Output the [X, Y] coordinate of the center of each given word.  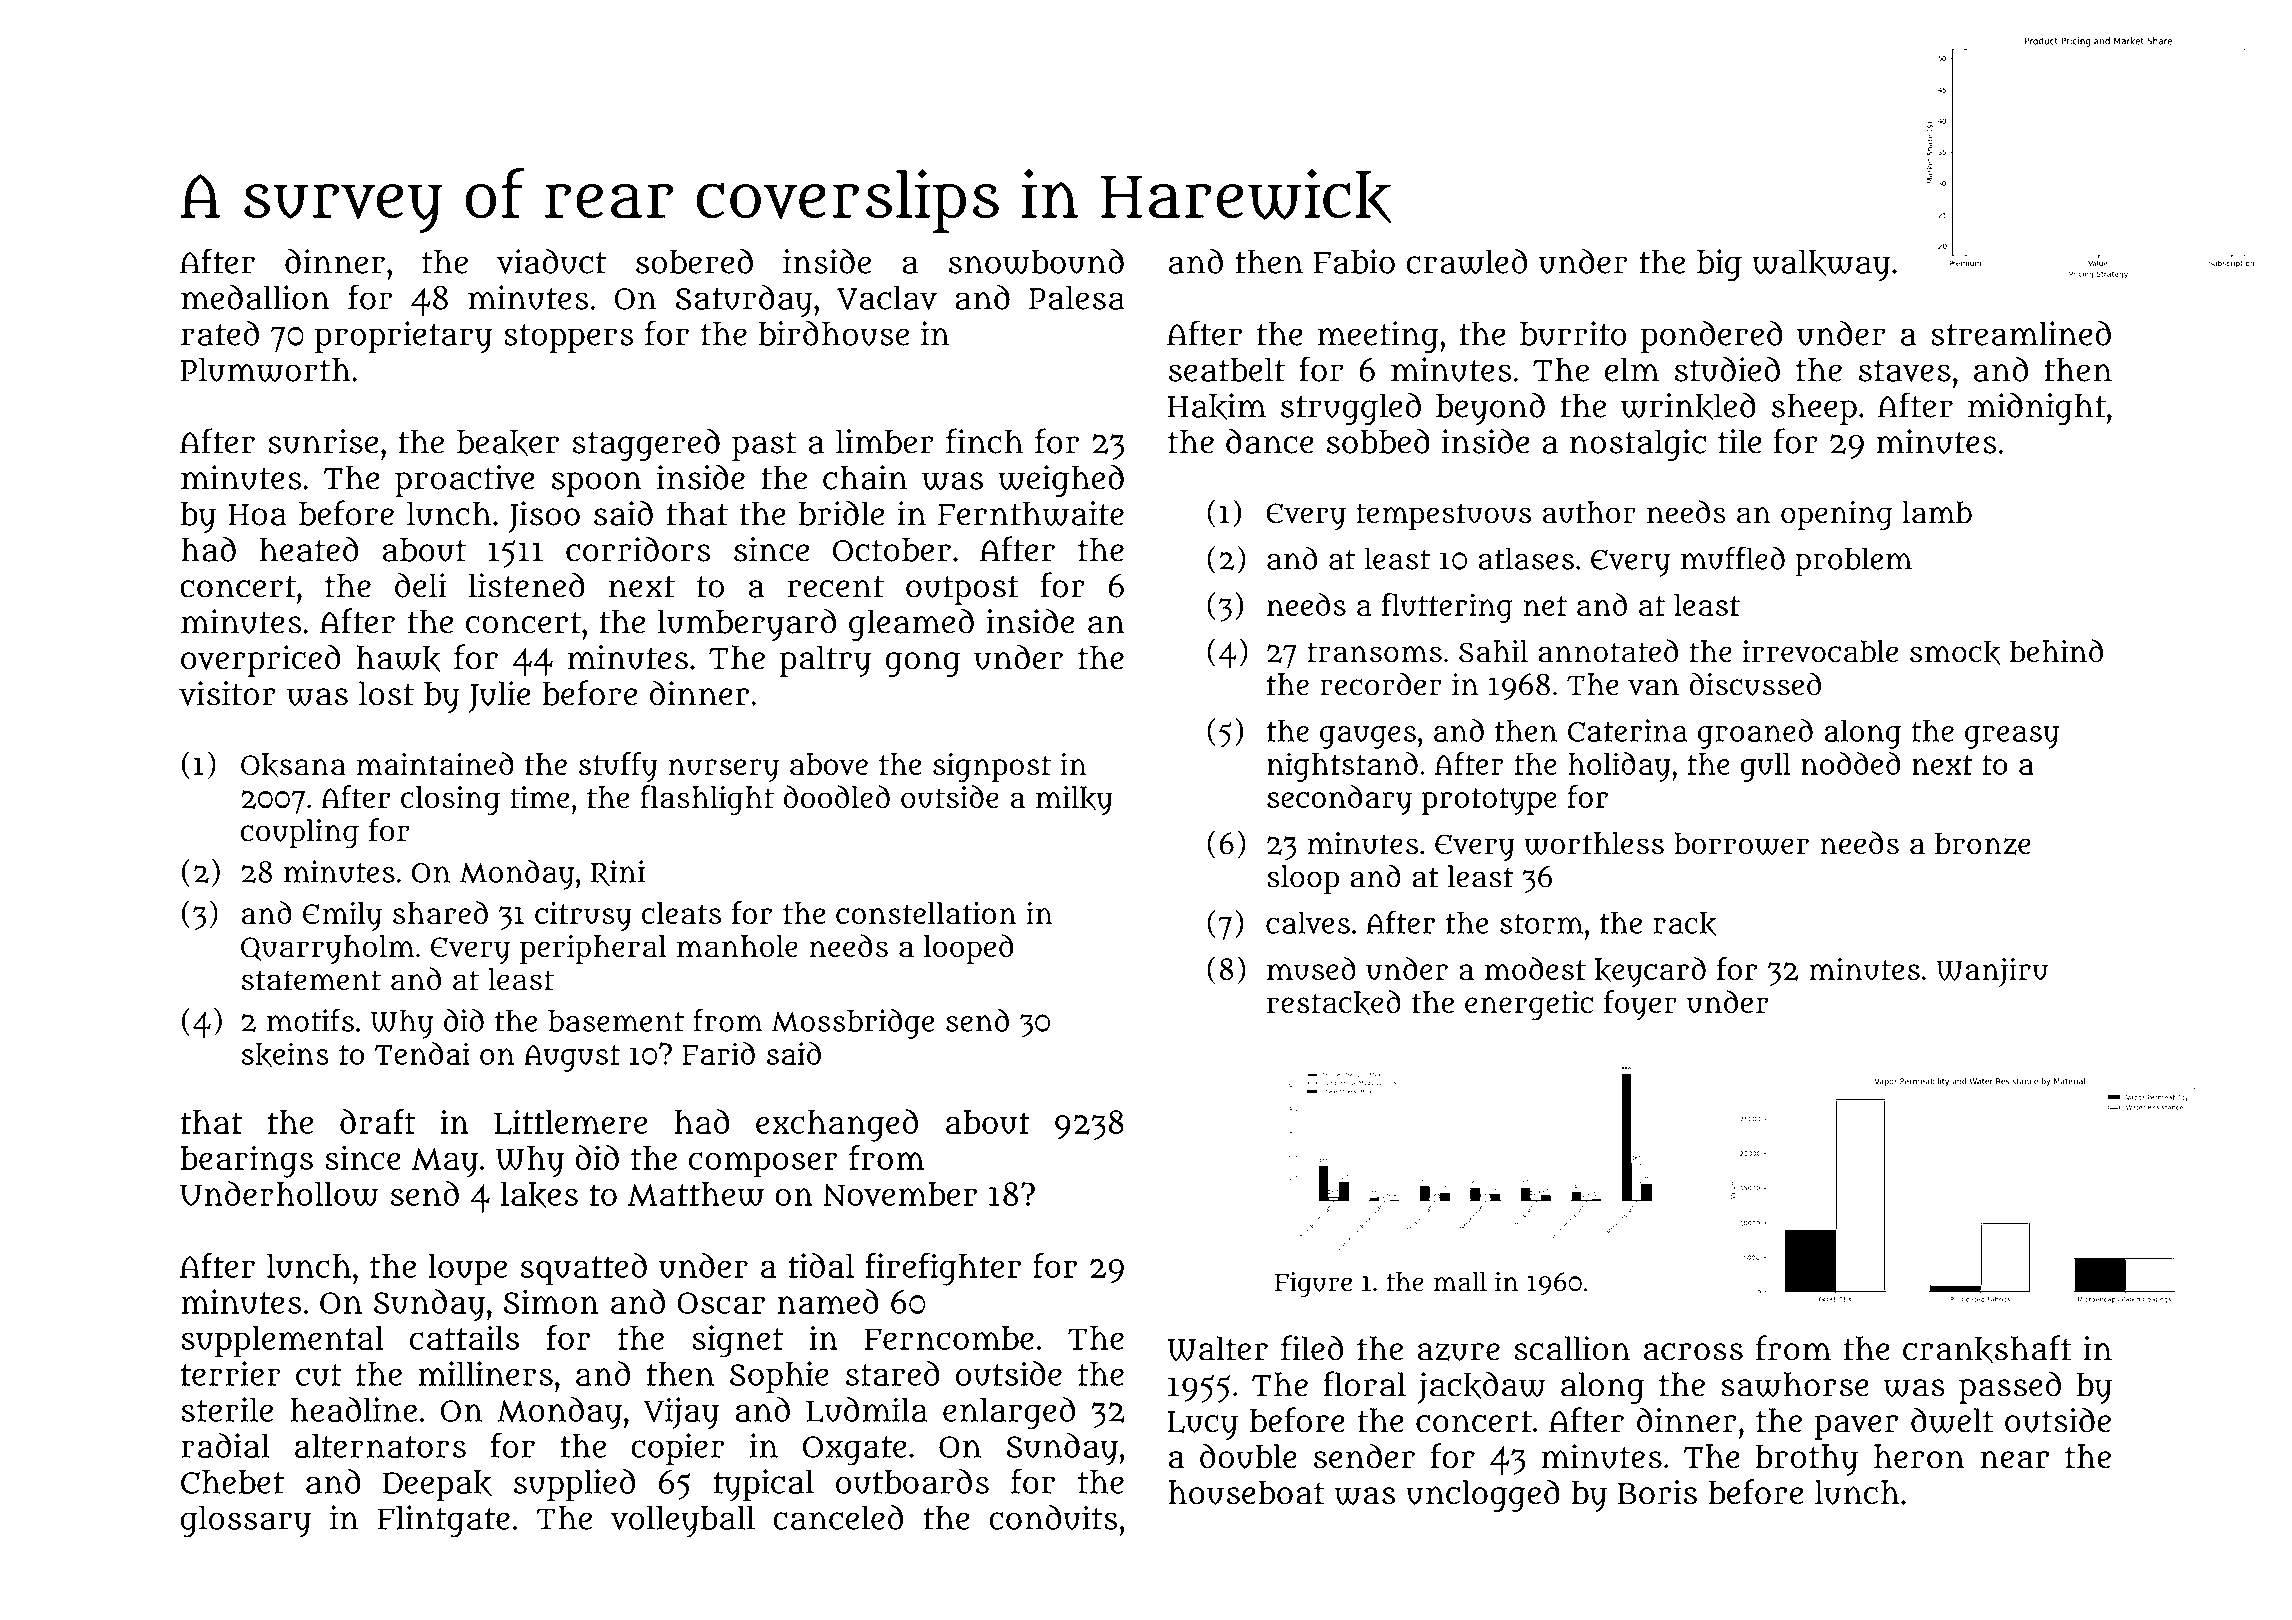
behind [2056, 651]
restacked [1334, 1003]
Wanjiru [1992, 972]
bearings [247, 1161]
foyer [1640, 1005]
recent [836, 587]
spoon [597, 484]
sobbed [1378, 441]
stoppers [569, 338]
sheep [1814, 409]
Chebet [232, 1482]
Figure [1313, 1285]
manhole [737, 946]
